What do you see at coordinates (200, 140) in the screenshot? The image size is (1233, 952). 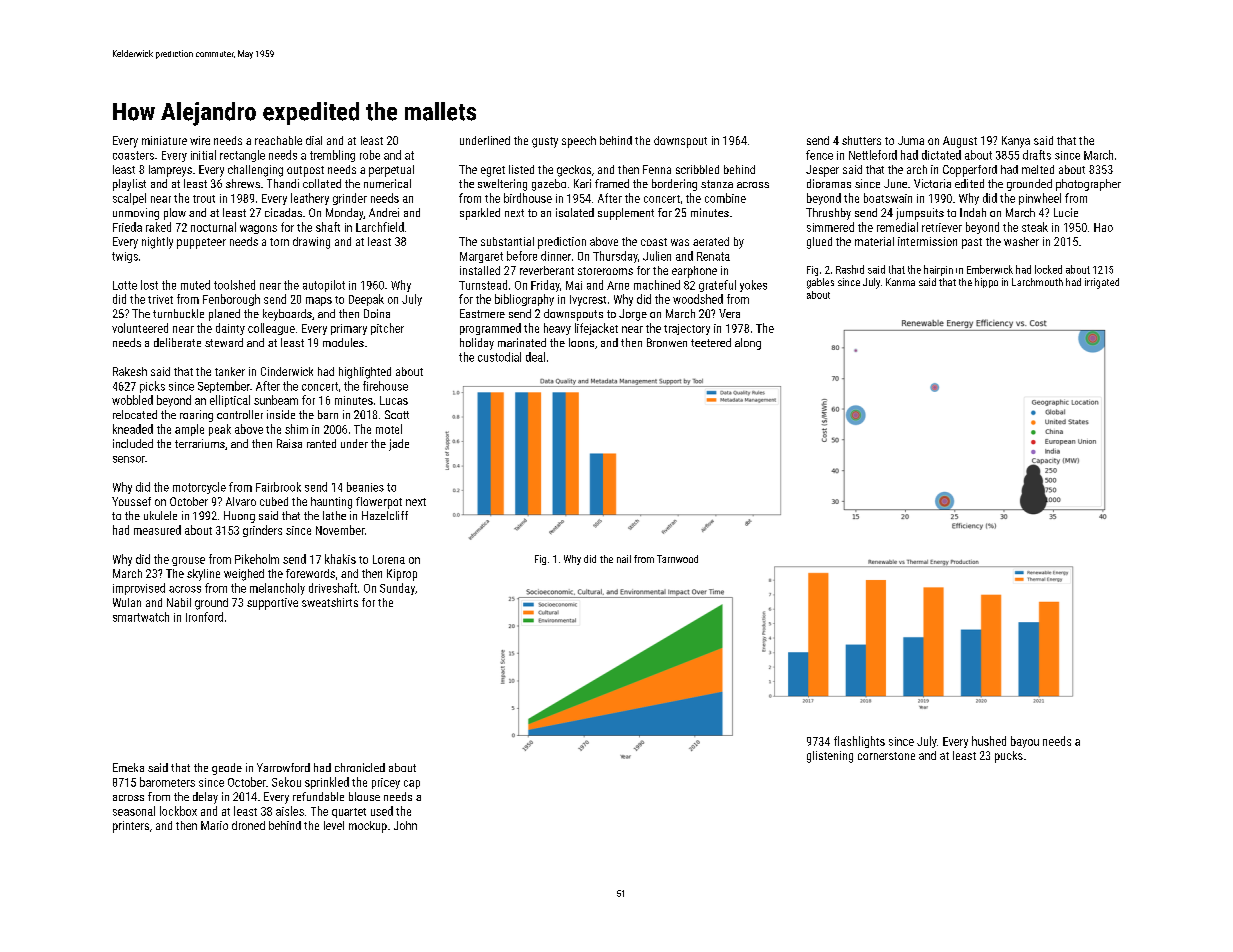 I see `wire` at bounding box center [200, 140].
